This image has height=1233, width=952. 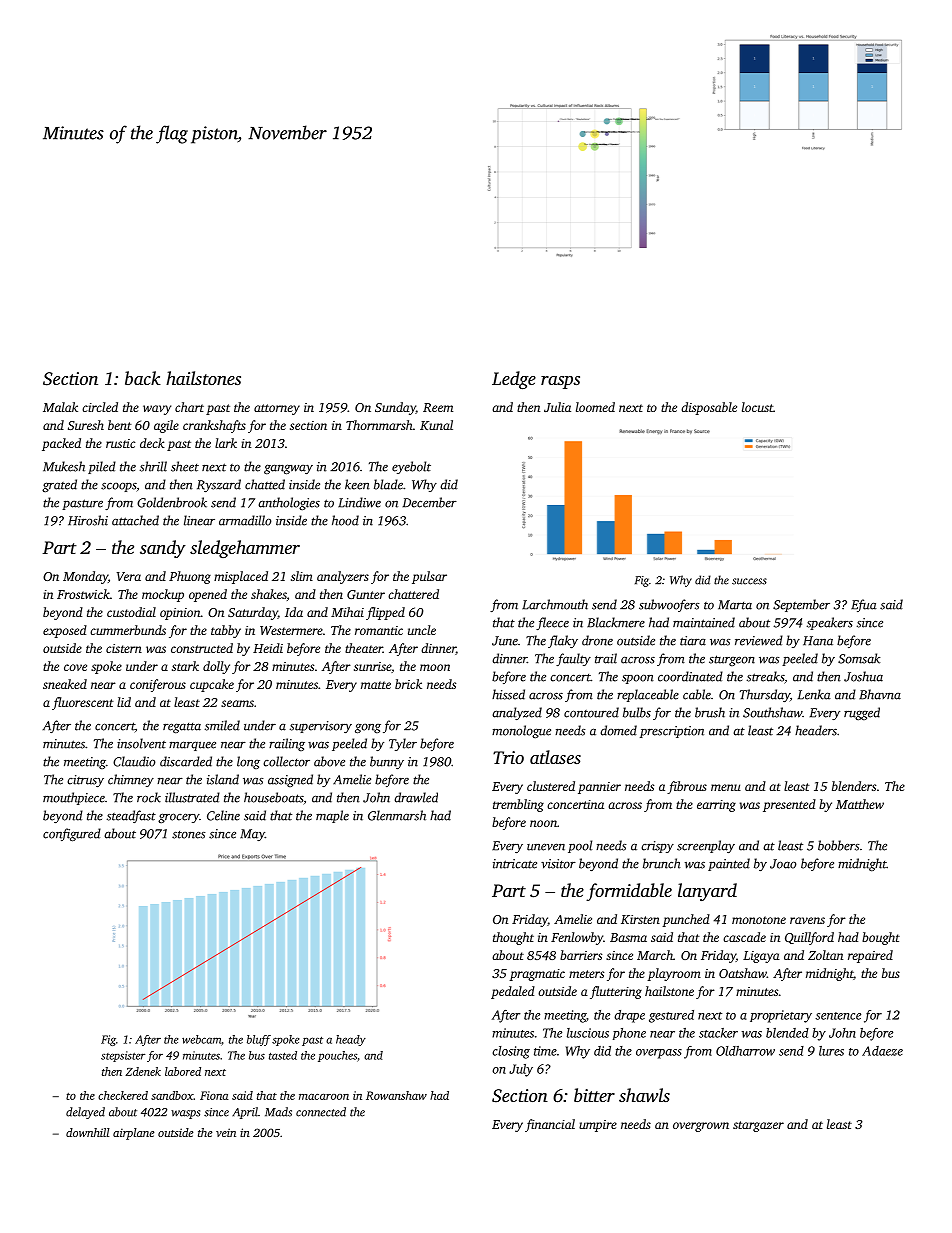 What do you see at coordinates (237, 703) in the image?
I see `seams` at bounding box center [237, 703].
